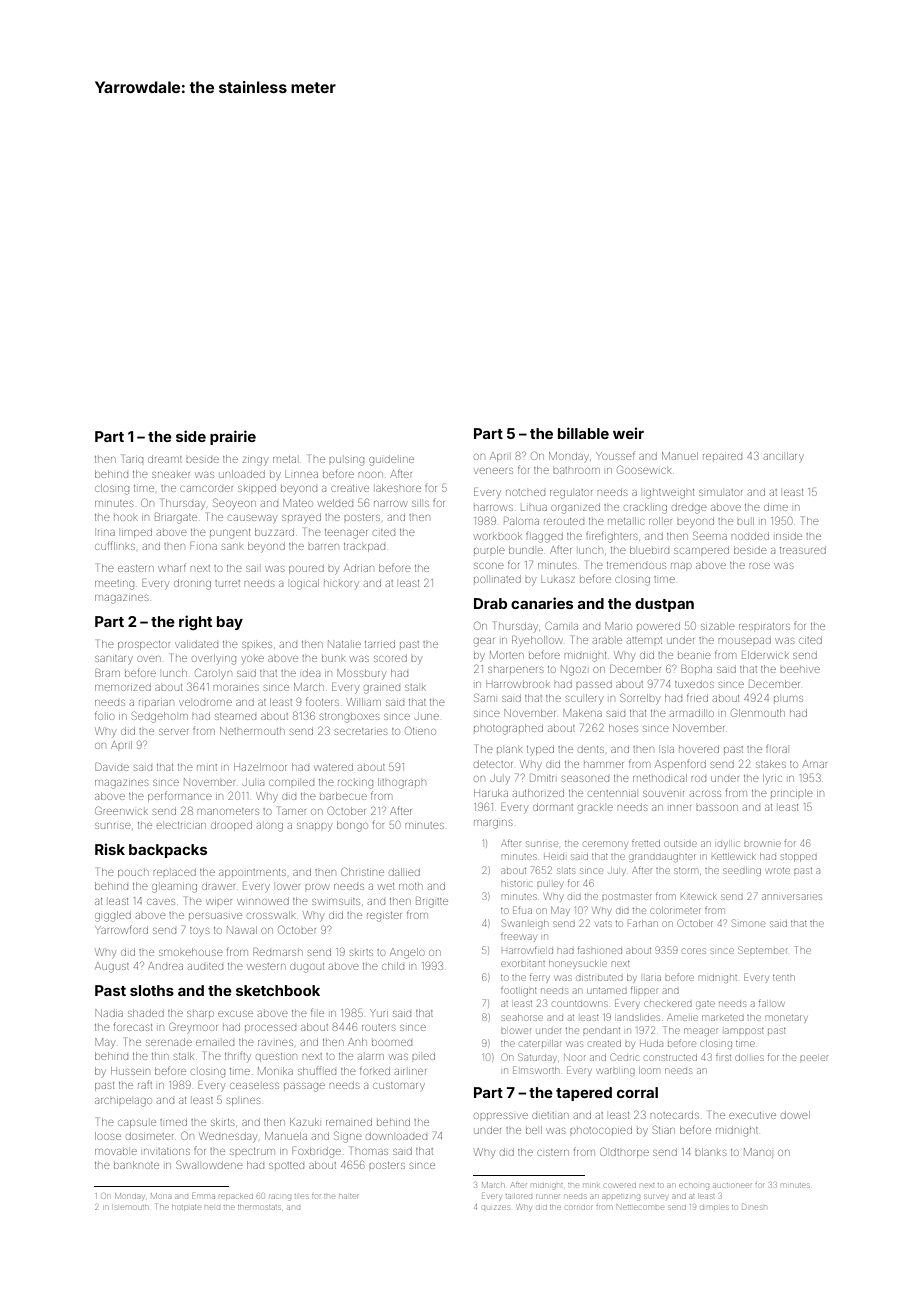 The image size is (924, 1308). What do you see at coordinates (607, 641) in the screenshot?
I see `arable` at bounding box center [607, 641].
